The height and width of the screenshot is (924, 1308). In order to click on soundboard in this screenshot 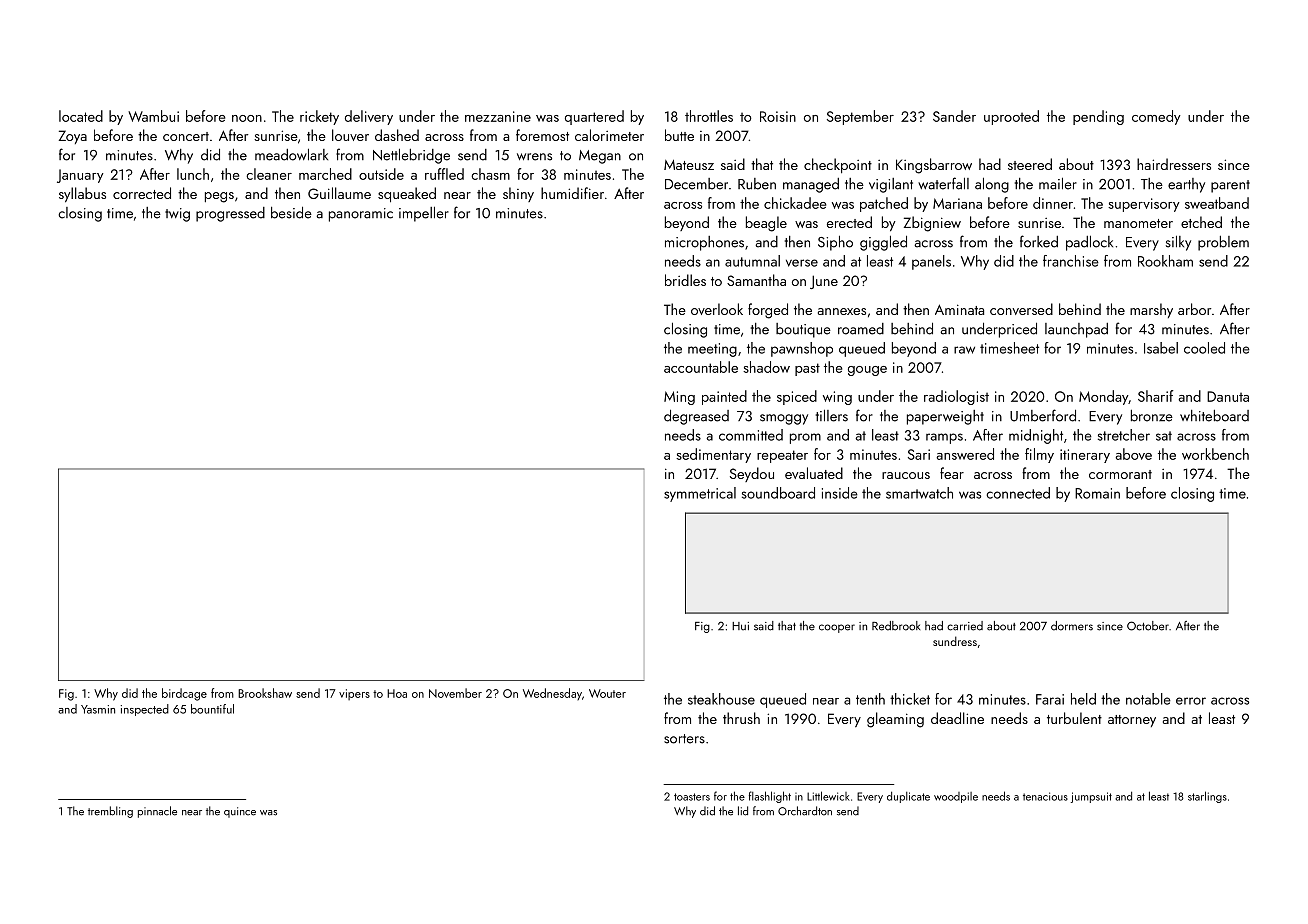, I will do `click(778, 493)`.
